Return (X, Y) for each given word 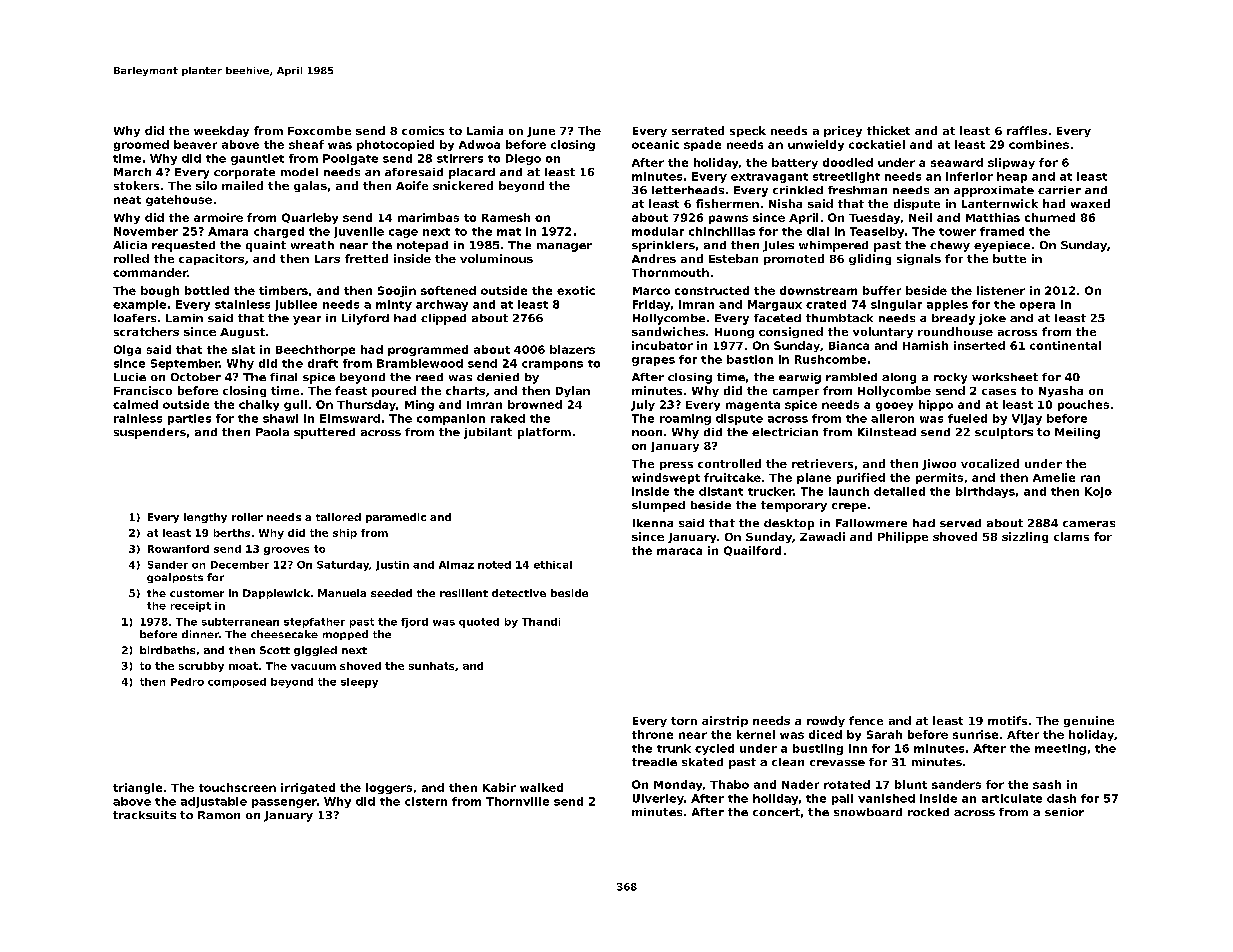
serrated (698, 130)
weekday (221, 131)
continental (1065, 345)
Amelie (1054, 477)
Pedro (187, 682)
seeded (391, 593)
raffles (1027, 130)
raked (508, 418)
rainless (138, 418)
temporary (794, 506)
